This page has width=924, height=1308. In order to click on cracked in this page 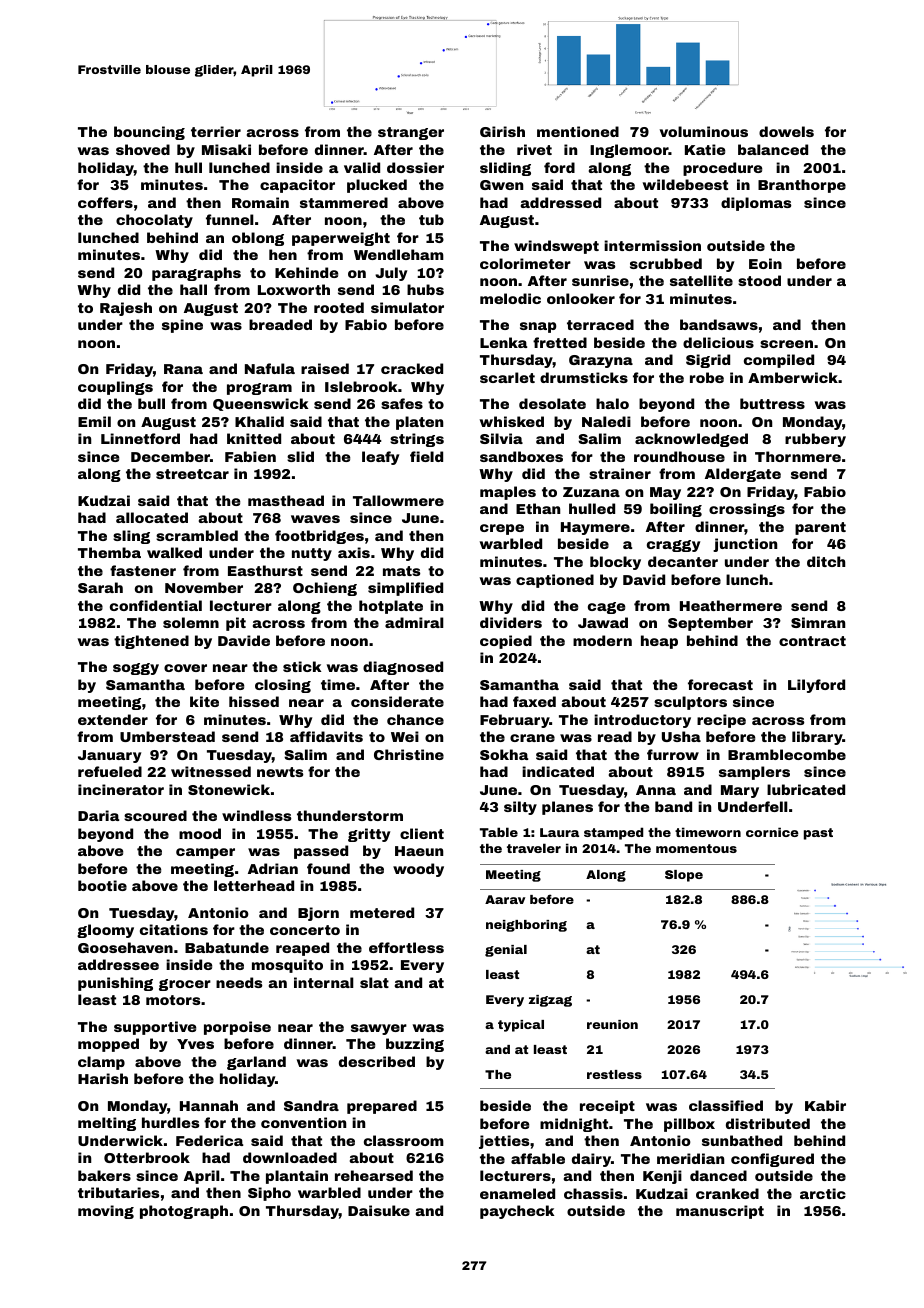, I will do `click(412, 368)`.
